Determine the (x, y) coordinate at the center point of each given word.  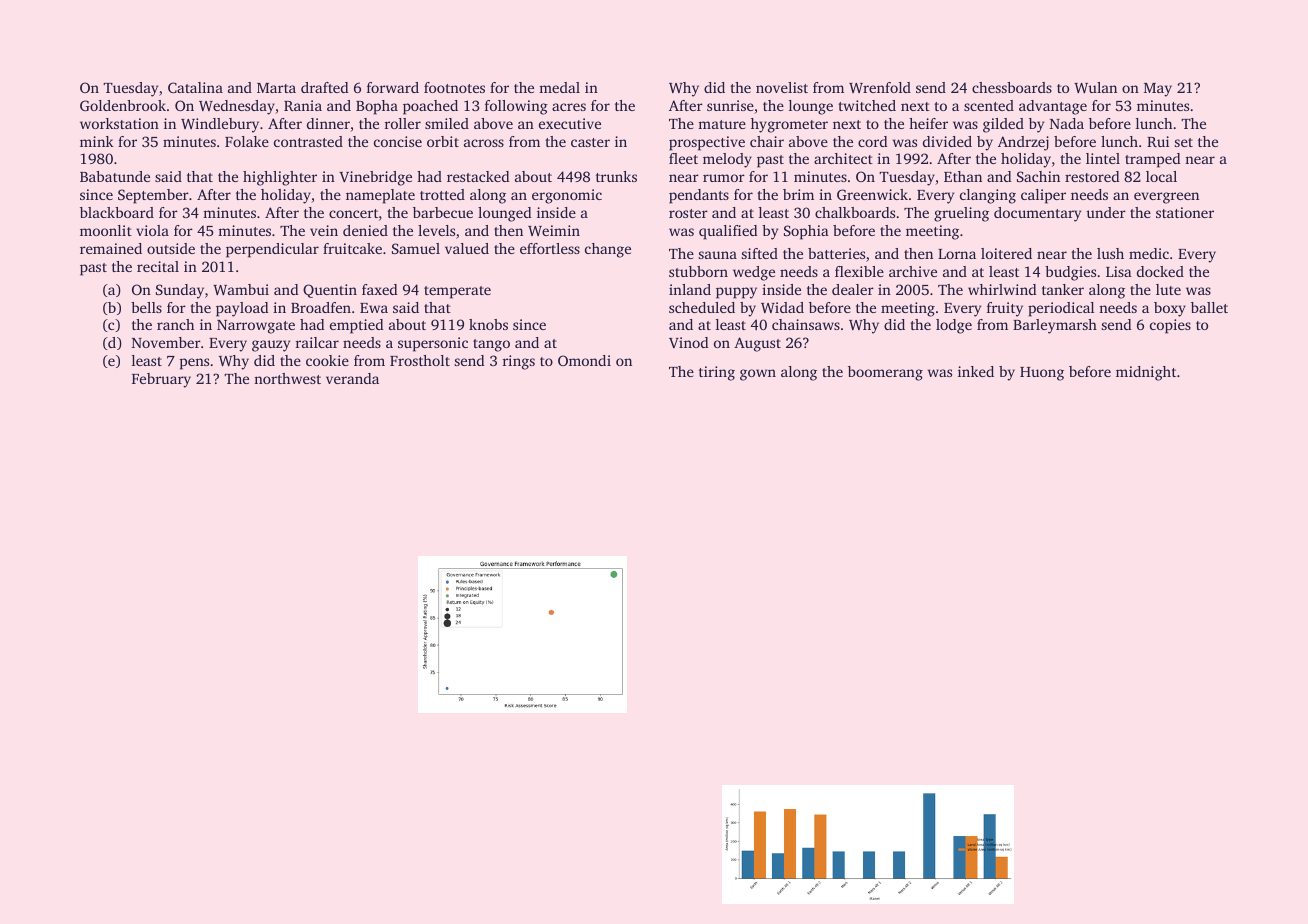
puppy (736, 293)
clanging (988, 196)
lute (1168, 289)
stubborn (698, 271)
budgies (1070, 273)
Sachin (1038, 176)
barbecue (443, 212)
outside (171, 248)
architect (843, 158)
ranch (175, 324)
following (516, 107)
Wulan (1095, 87)
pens (194, 364)
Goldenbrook (123, 105)
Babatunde (115, 176)
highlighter (280, 178)
